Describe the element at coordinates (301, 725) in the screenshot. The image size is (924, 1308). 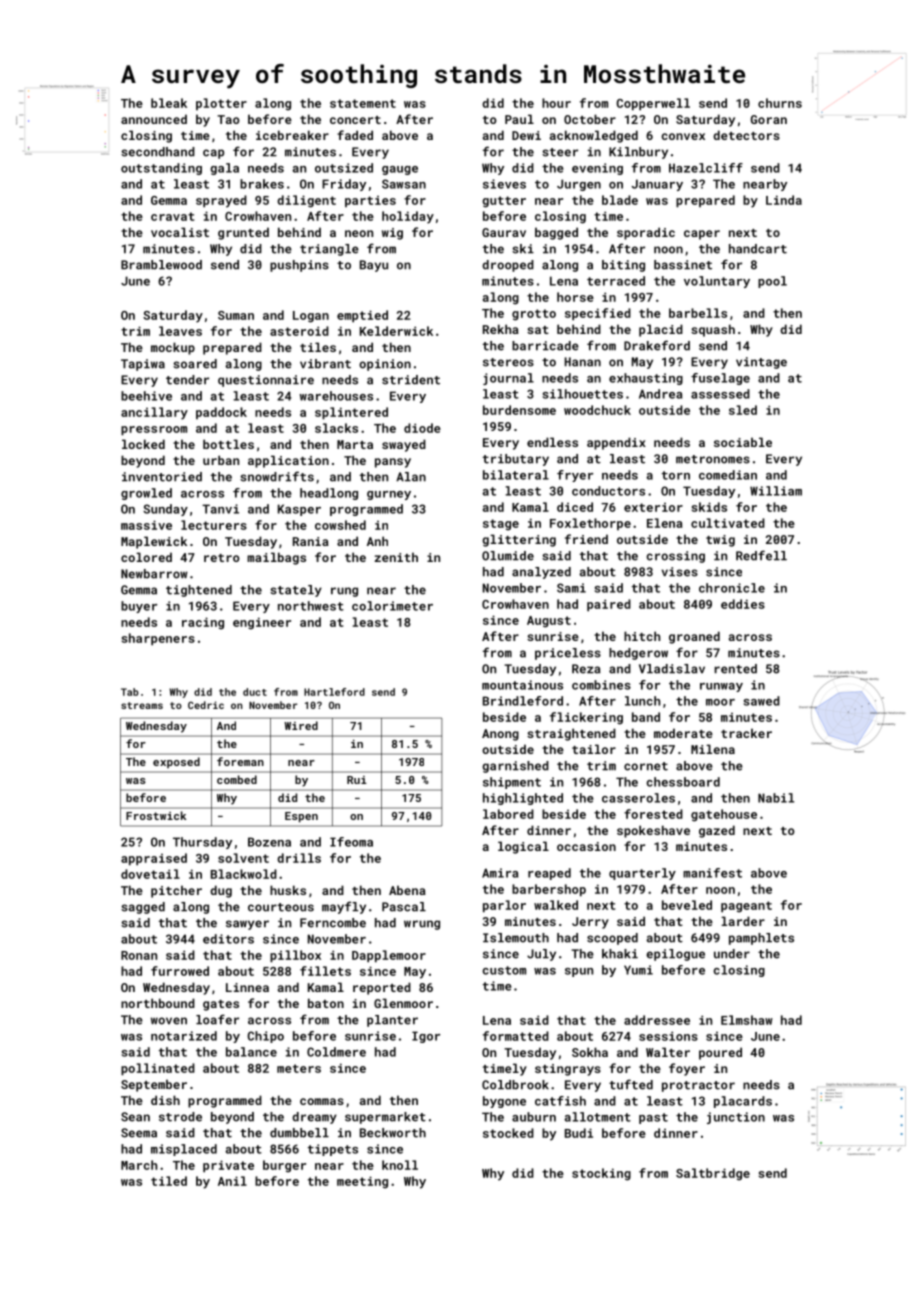
I see `Wired` at that location.
